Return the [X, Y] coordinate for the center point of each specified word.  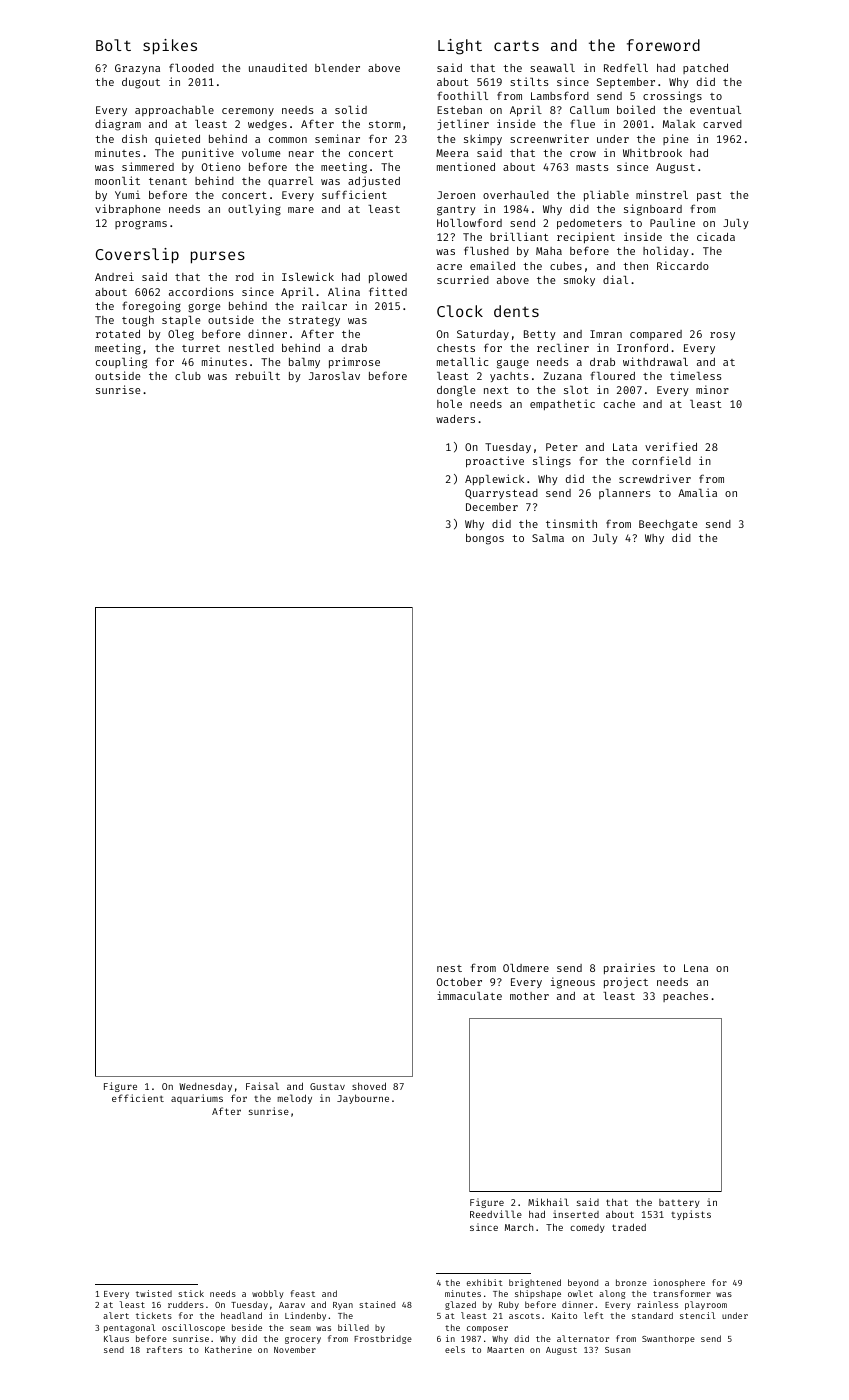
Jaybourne [363, 1099]
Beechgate [668, 525]
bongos [485, 539]
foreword [663, 45]
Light [460, 47]
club [188, 376]
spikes [170, 47]
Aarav [292, 1305]
